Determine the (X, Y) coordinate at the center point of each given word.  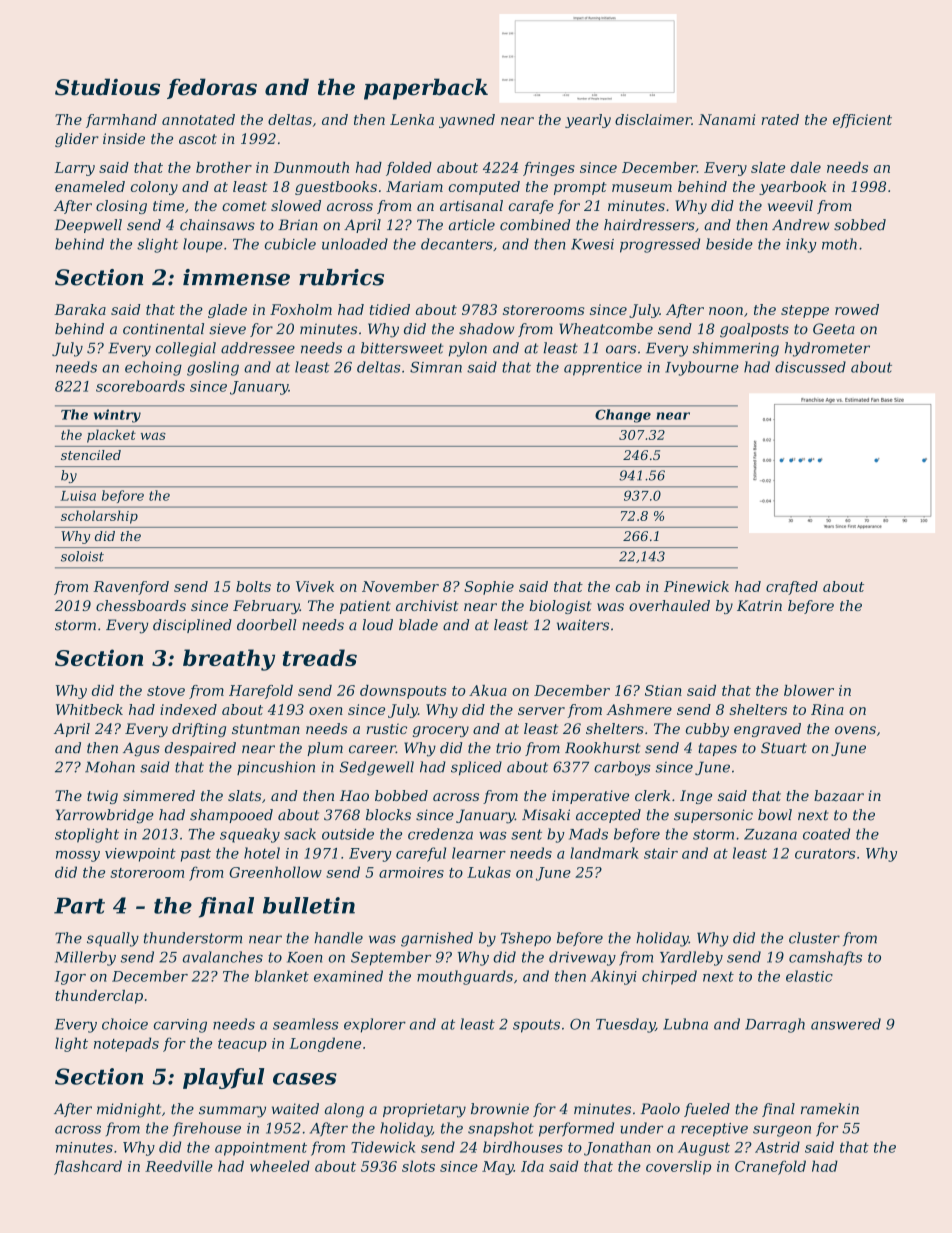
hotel (262, 853)
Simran (436, 367)
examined (348, 976)
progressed (660, 245)
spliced (476, 768)
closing (121, 207)
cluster (814, 938)
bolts (253, 586)
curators (825, 853)
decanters (457, 244)
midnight (129, 1110)
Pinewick (696, 586)
